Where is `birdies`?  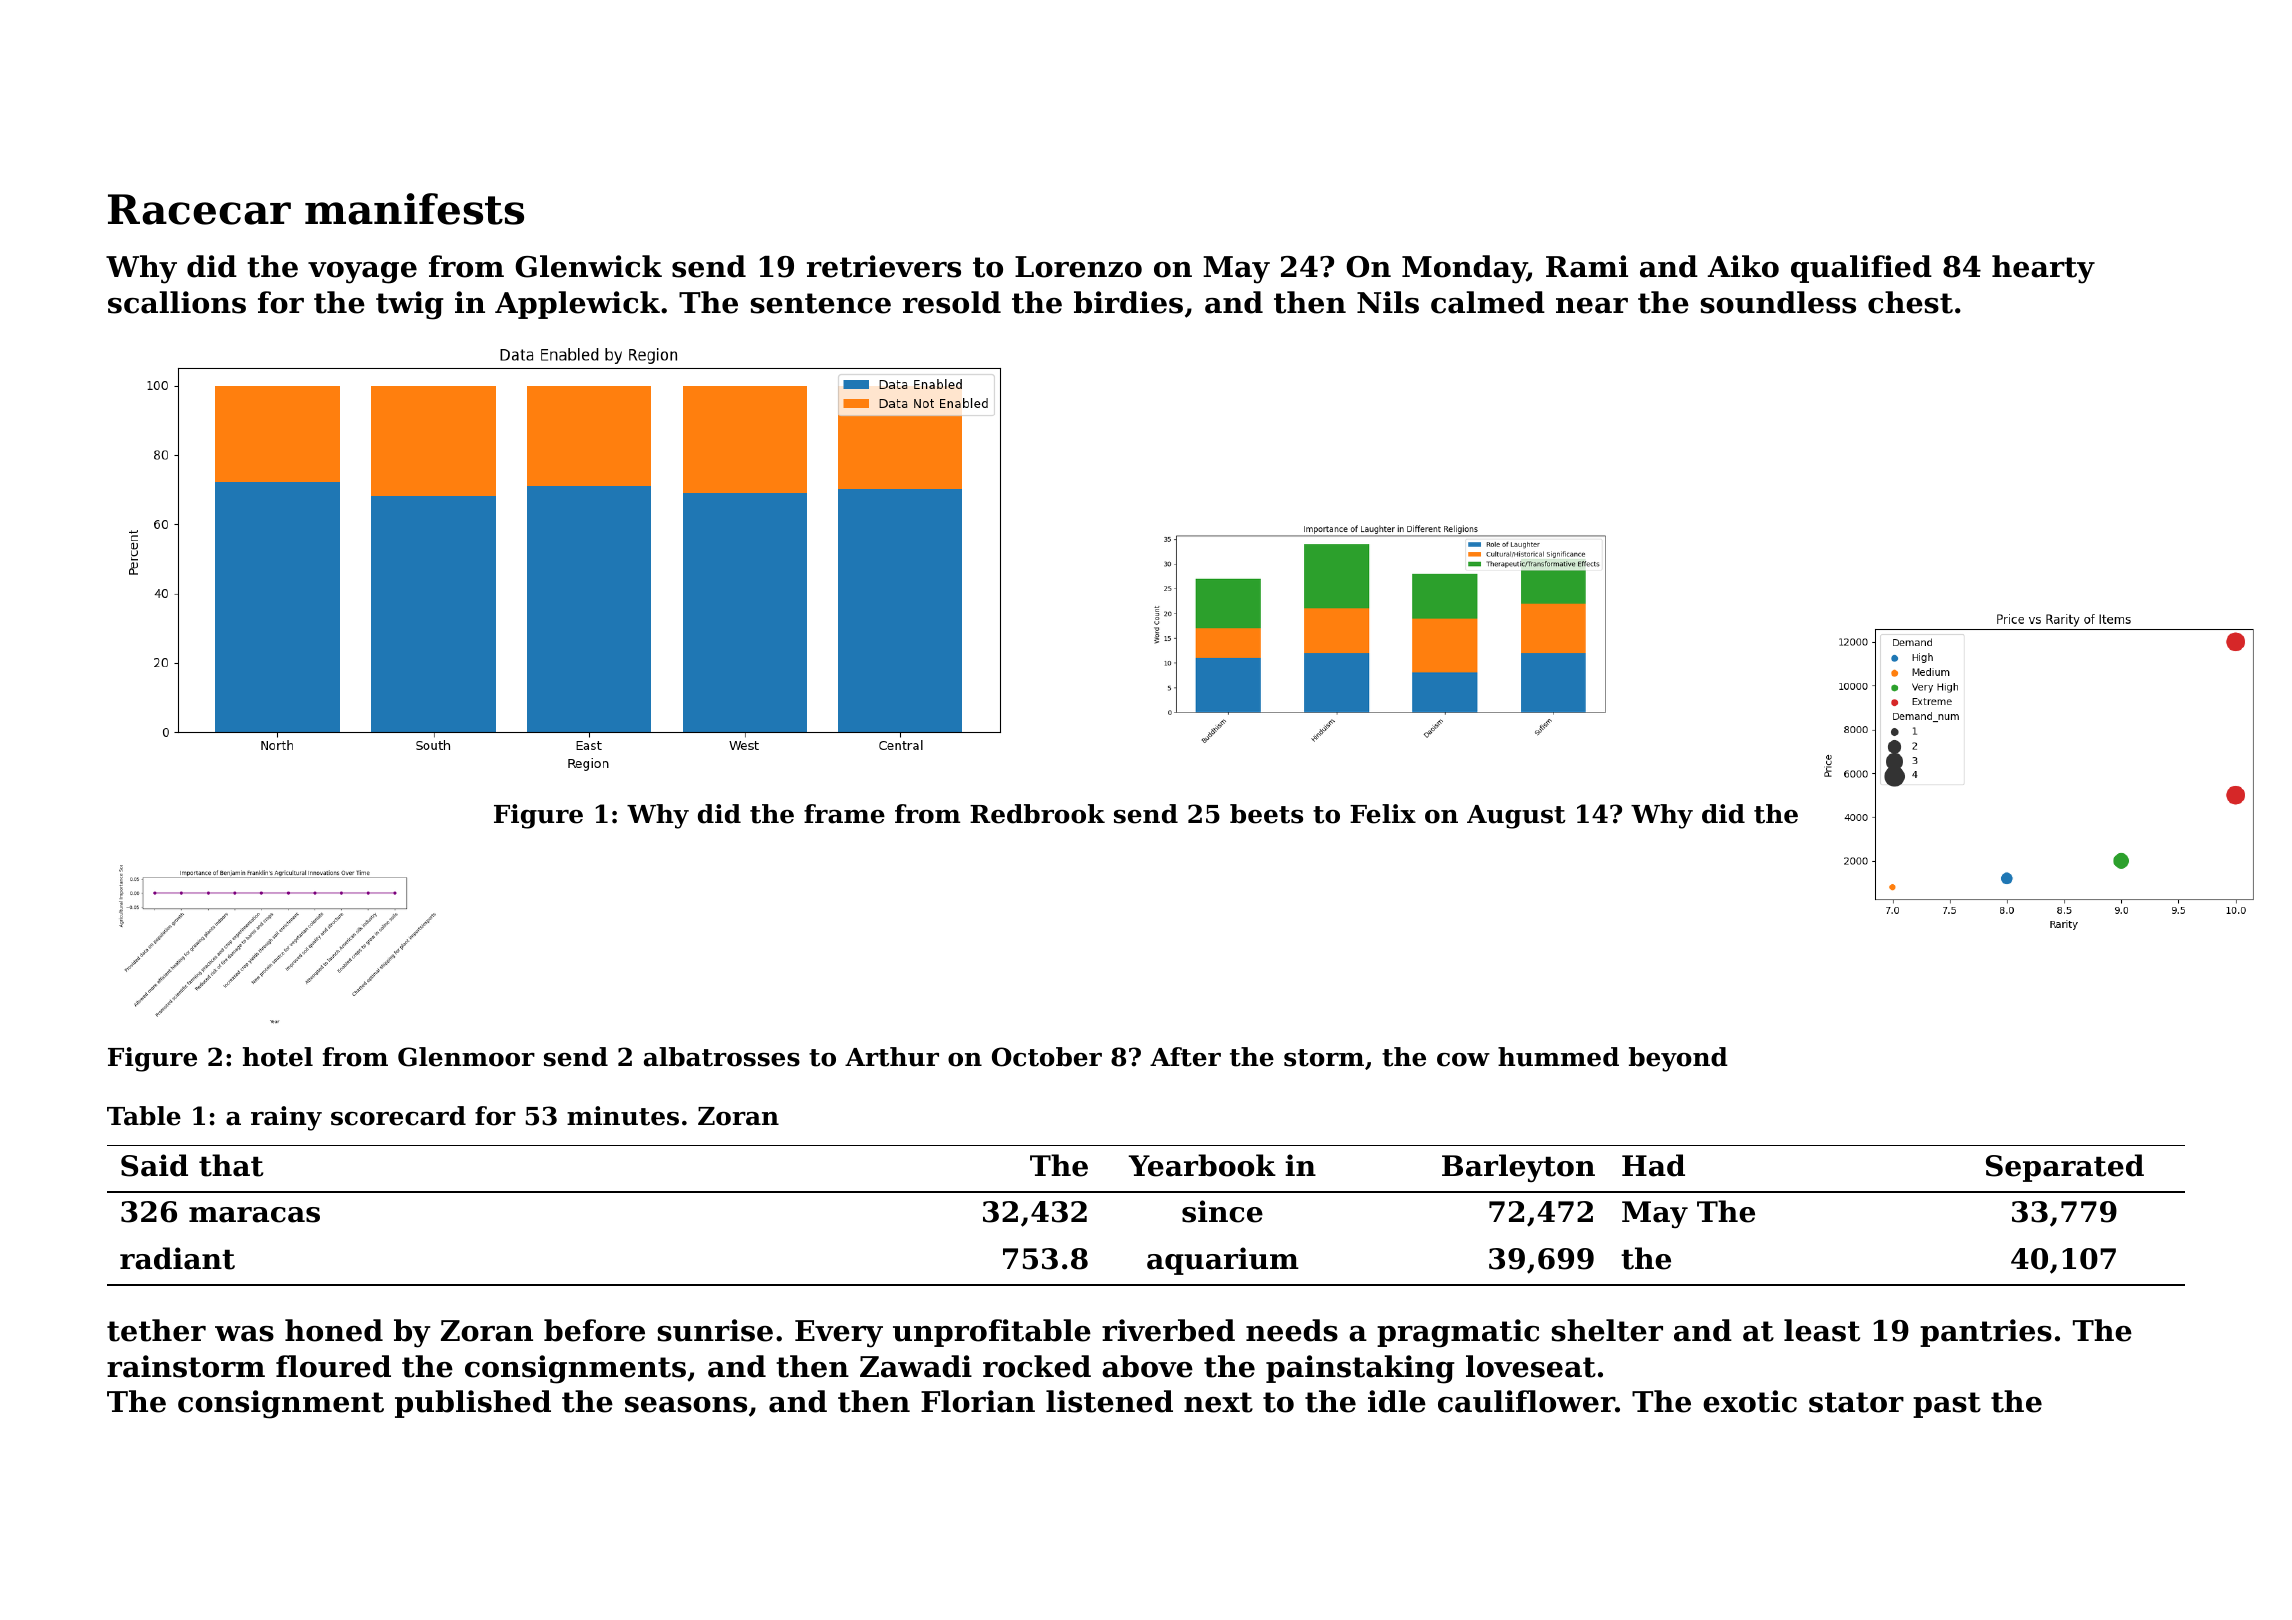
birdies is located at coordinates (1128, 302).
